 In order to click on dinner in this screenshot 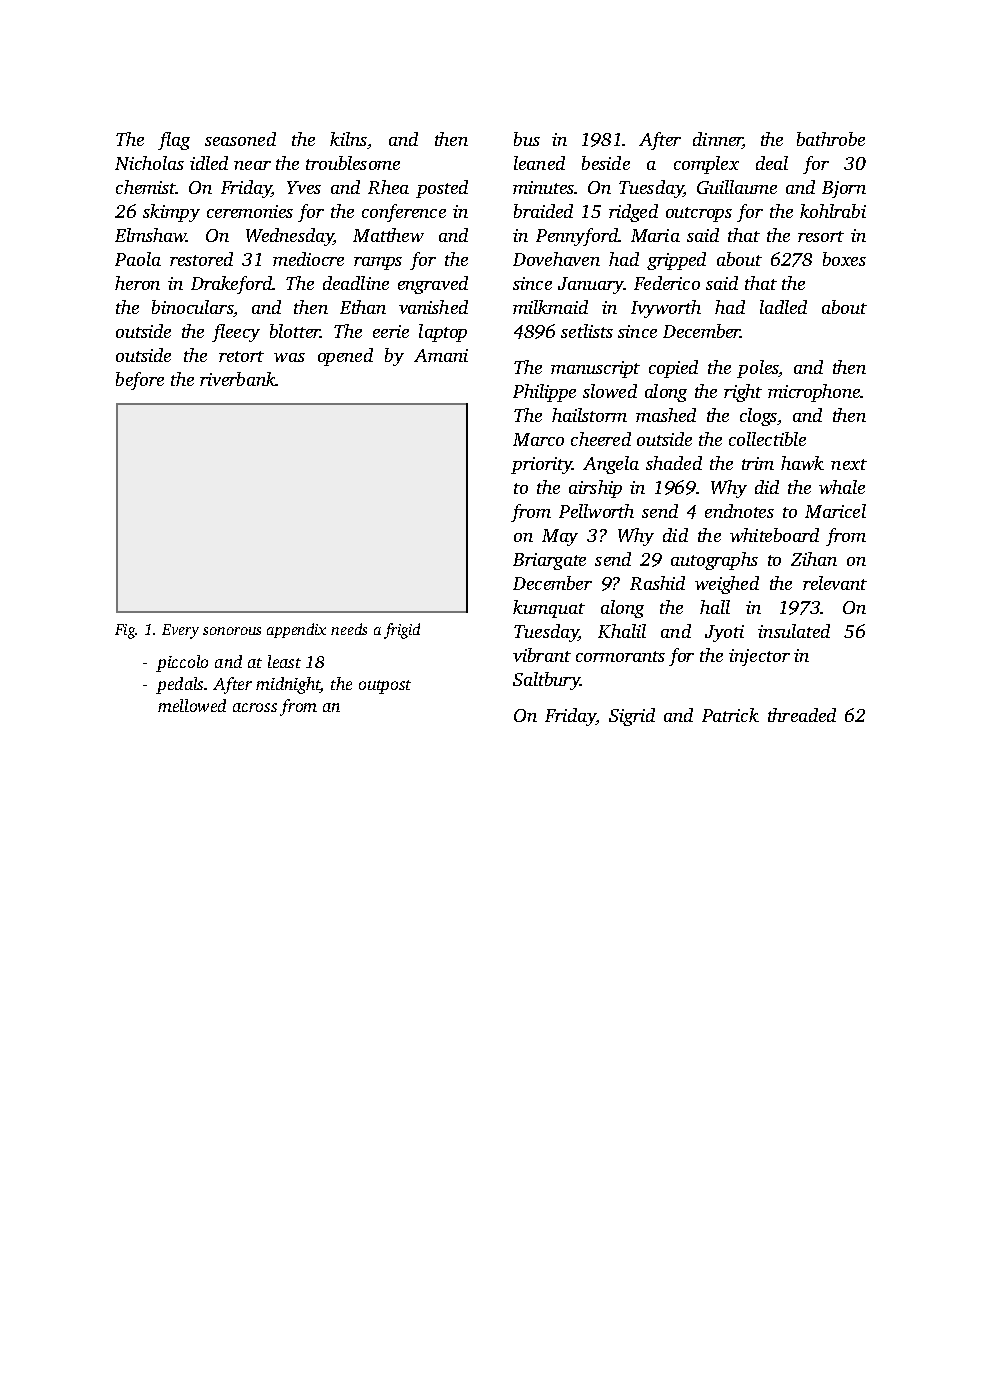, I will do `click(718, 140)`.
